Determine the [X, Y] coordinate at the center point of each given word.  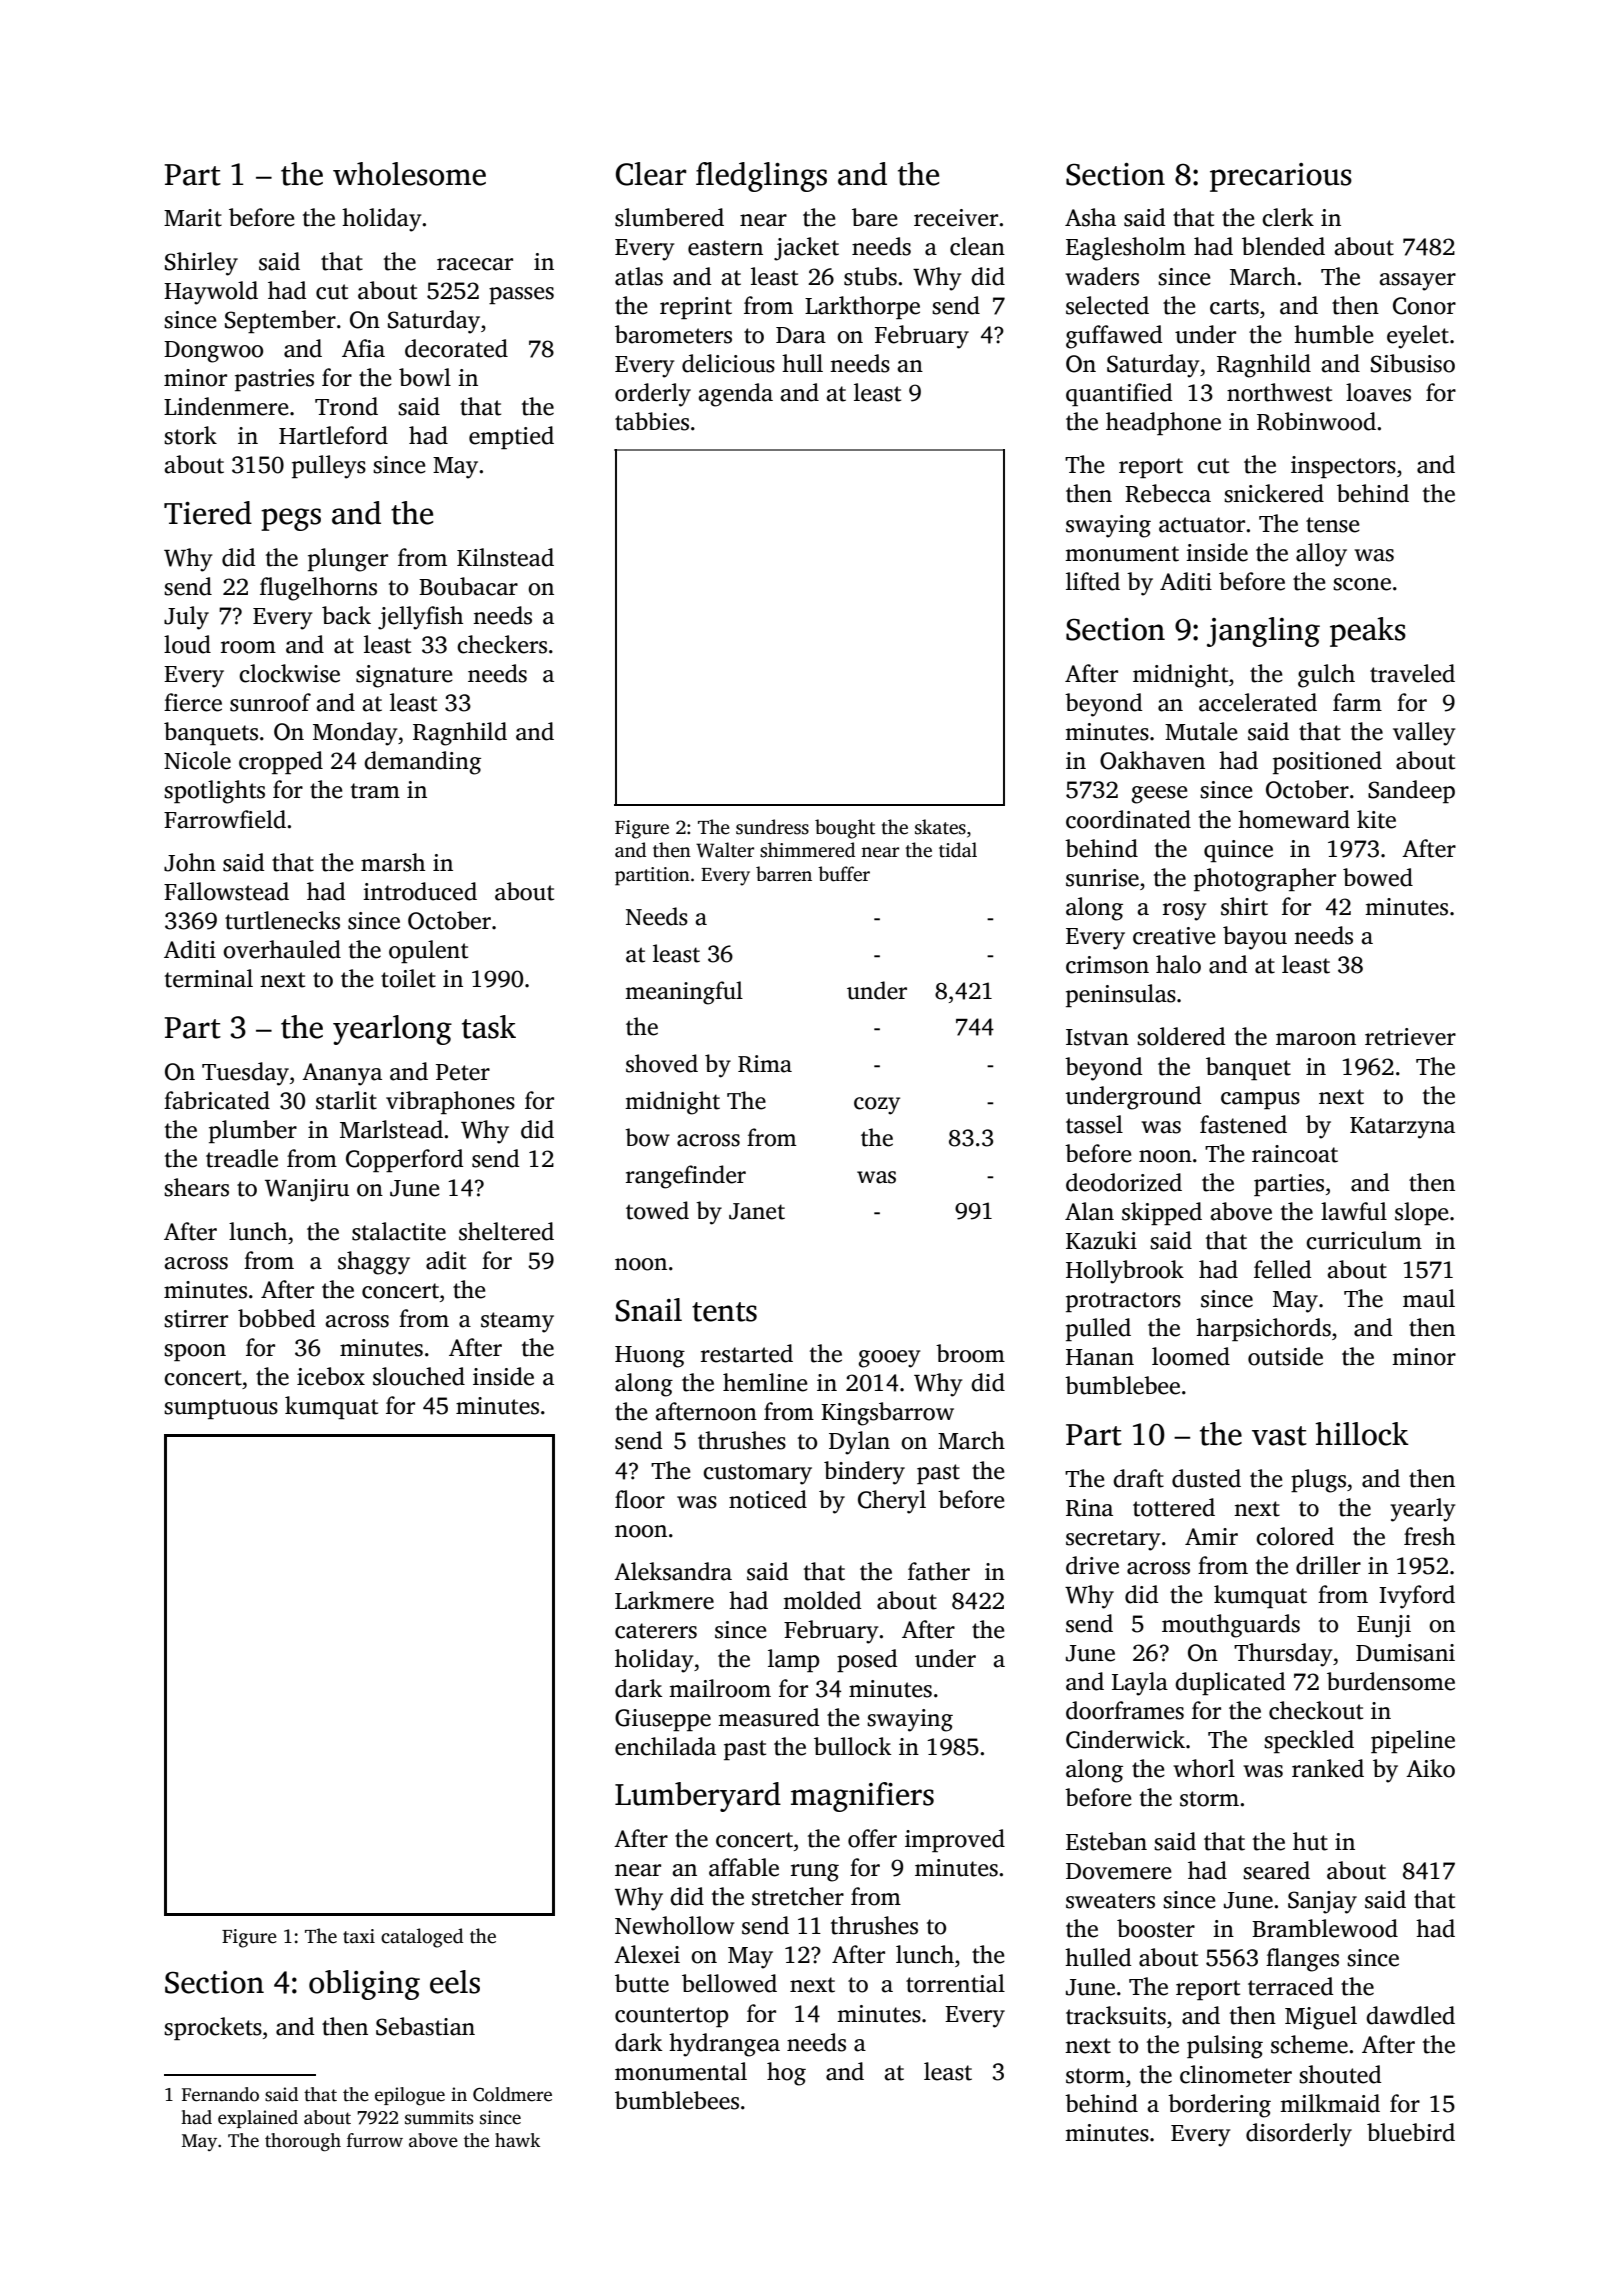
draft [1138, 1478]
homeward [1294, 819]
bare [875, 217]
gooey [889, 1359]
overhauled [282, 949]
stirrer [196, 1319]
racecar [475, 264]
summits [439, 2117]
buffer [844, 874]
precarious [1281, 177]
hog [786, 2074]
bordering [1219, 2106]
